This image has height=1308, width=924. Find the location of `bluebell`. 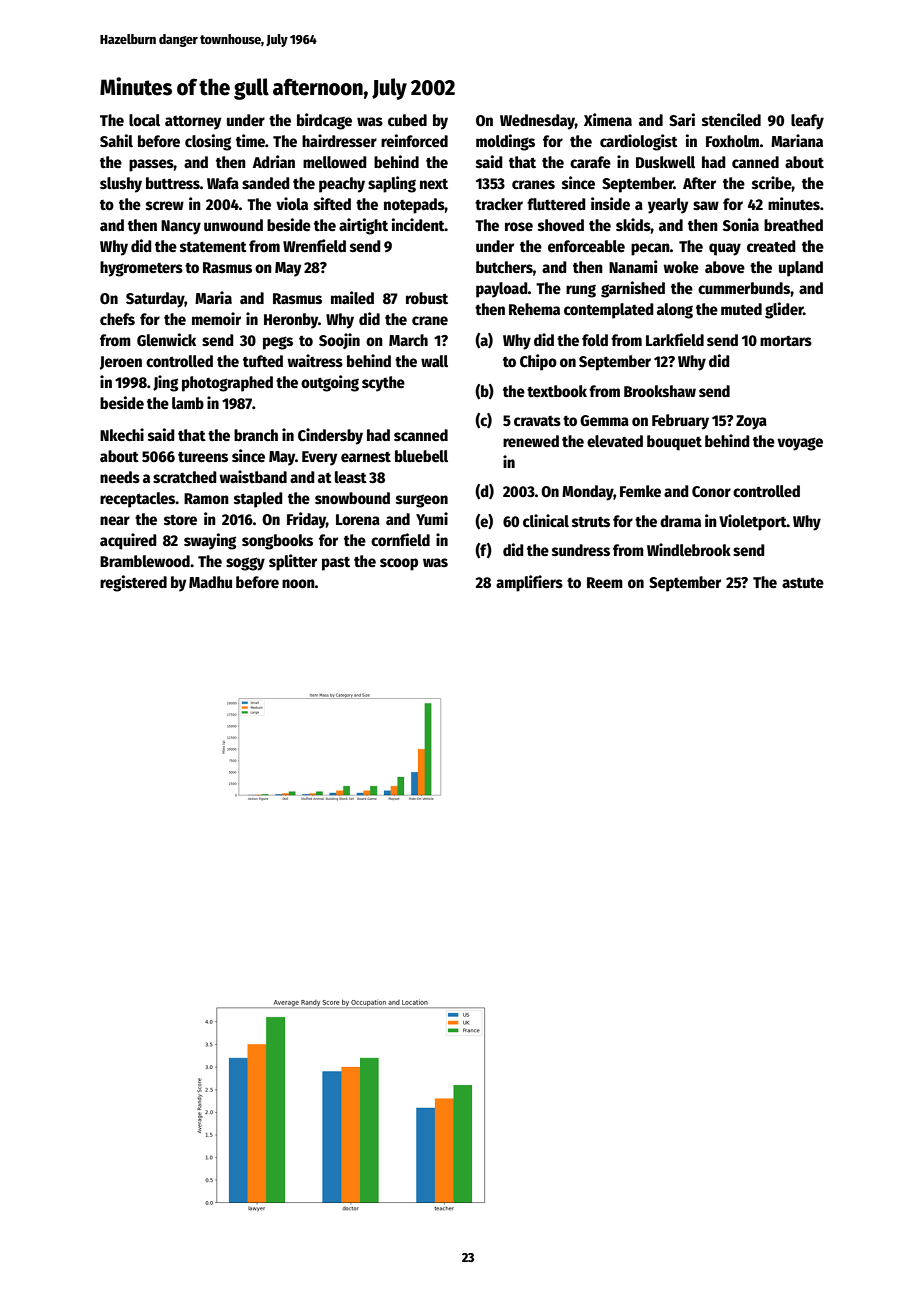

bluebell is located at coordinates (421, 456).
